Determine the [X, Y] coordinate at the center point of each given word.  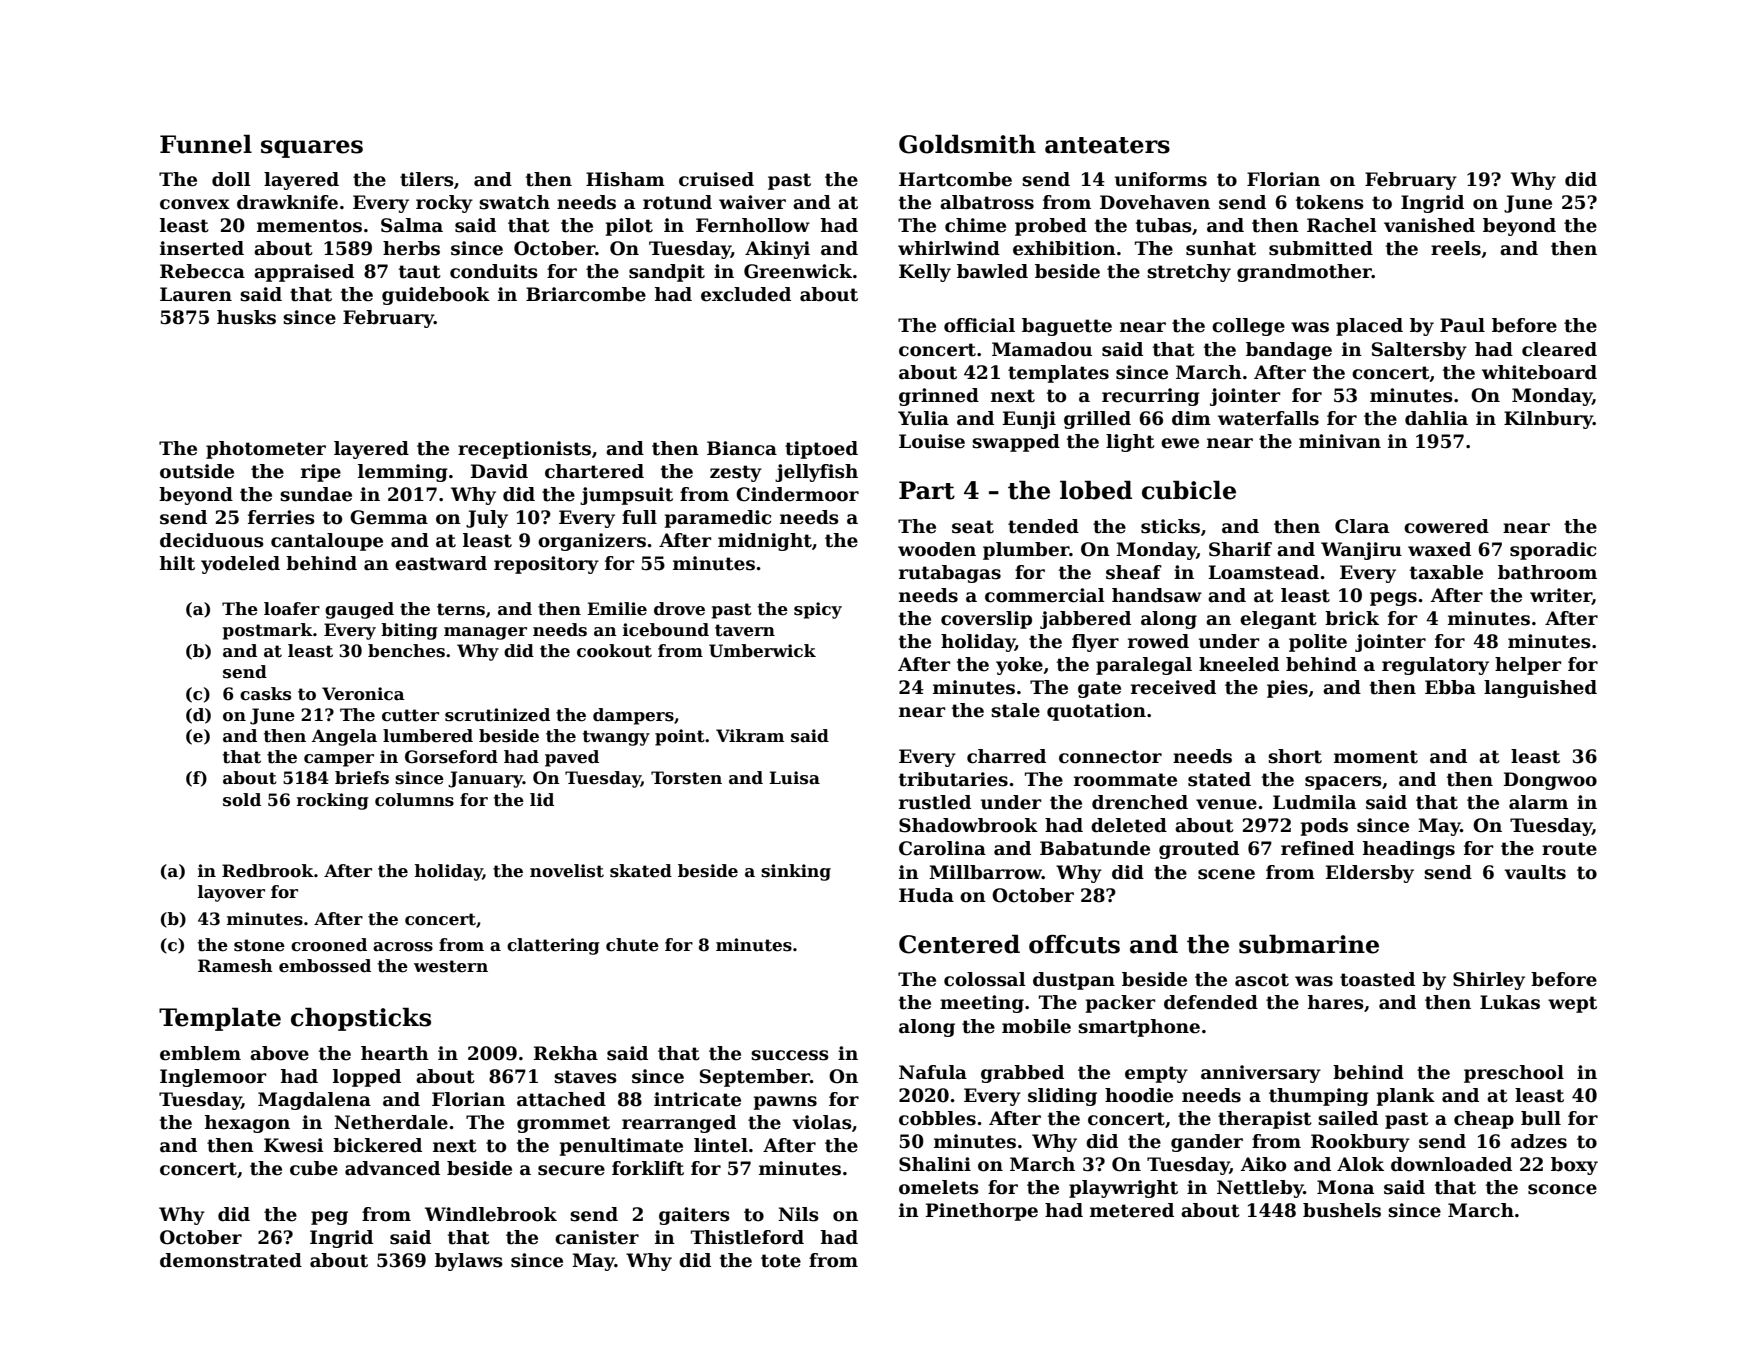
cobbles [937, 1118]
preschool [1514, 1074]
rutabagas [950, 574]
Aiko [1263, 1164]
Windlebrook [491, 1214]
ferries [281, 517]
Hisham [625, 179]
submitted [1321, 248]
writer [1561, 596]
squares [312, 149]
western [451, 966]
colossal [985, 979]
